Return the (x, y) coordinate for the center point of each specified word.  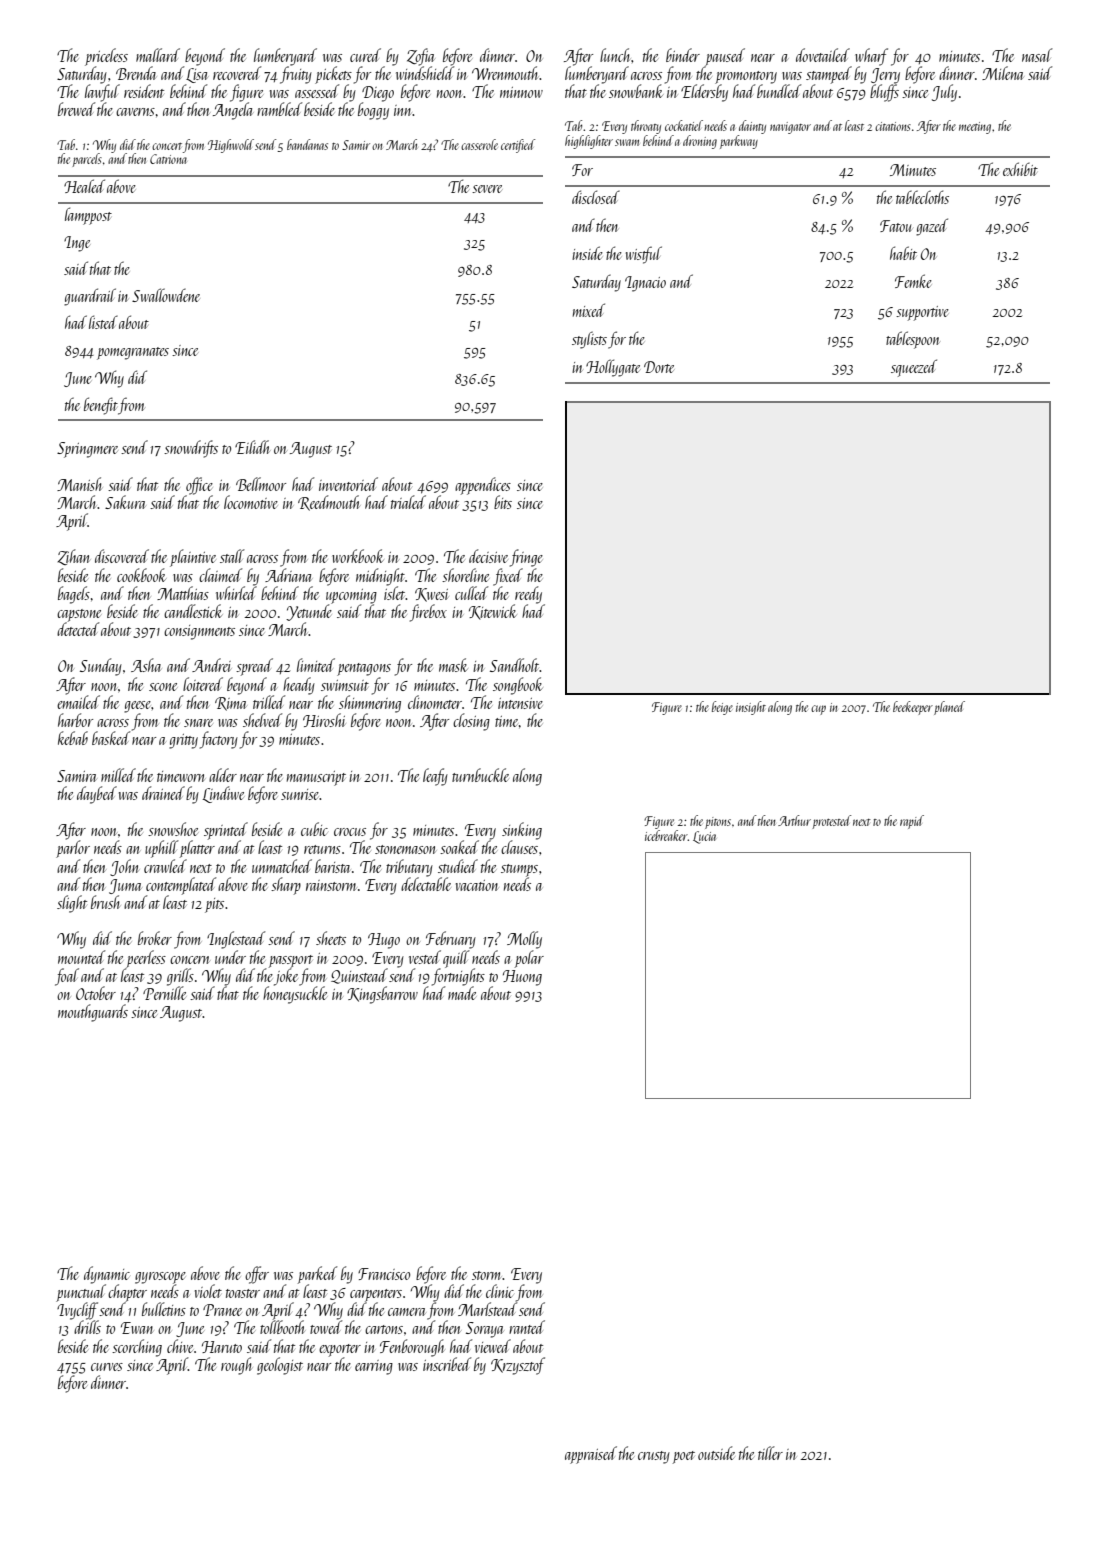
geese (137, 707)
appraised (591, 1455)
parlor (73, 849)
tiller (770, 1453)
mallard (158, 55)
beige (722, 708)
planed (949, 708)
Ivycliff (77, 1311)
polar (529, 959)
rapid (912, 822)
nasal (1037, 55)
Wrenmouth (505, 73)
